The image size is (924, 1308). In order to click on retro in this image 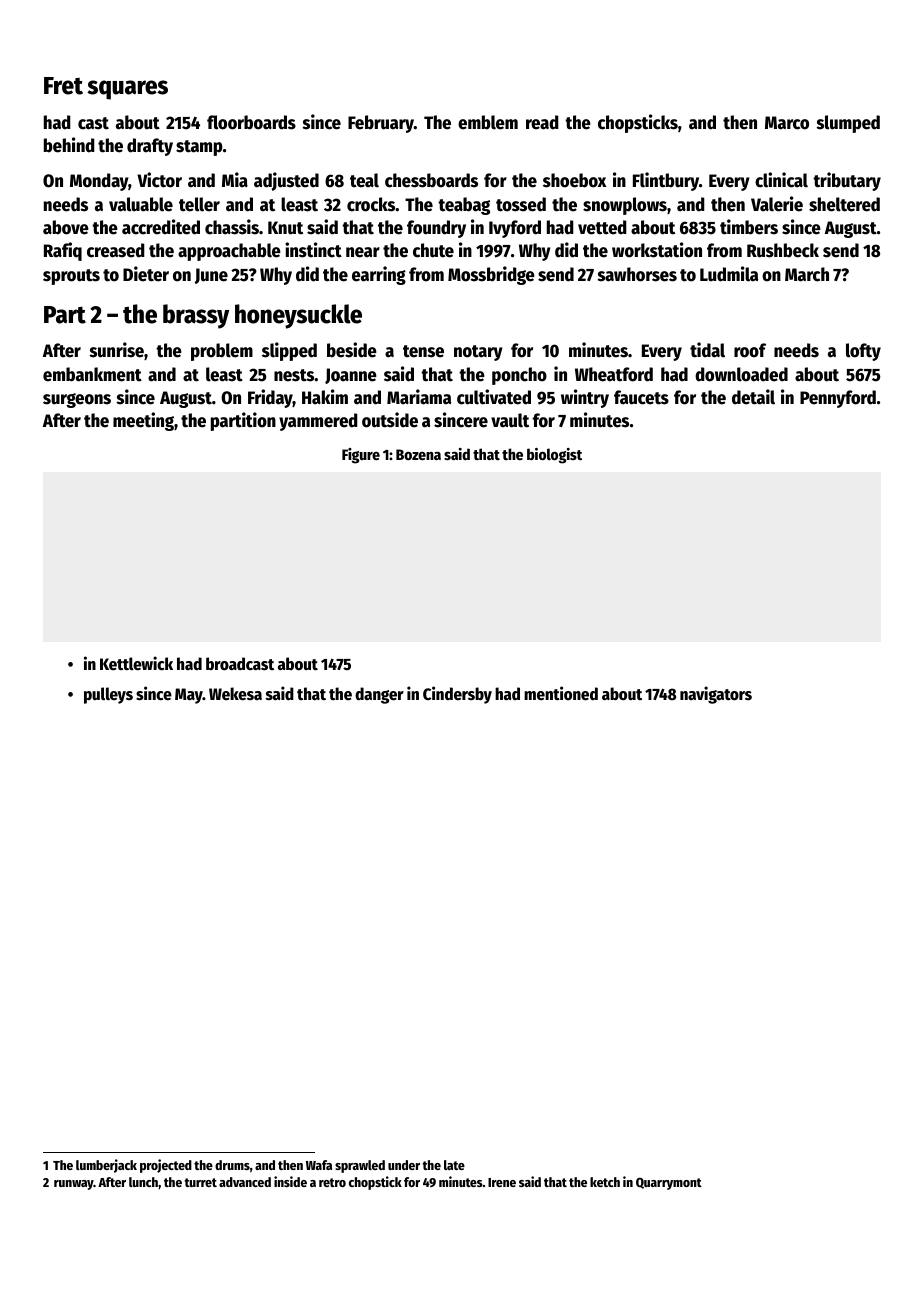, I will do `click(332, 1182)`.
